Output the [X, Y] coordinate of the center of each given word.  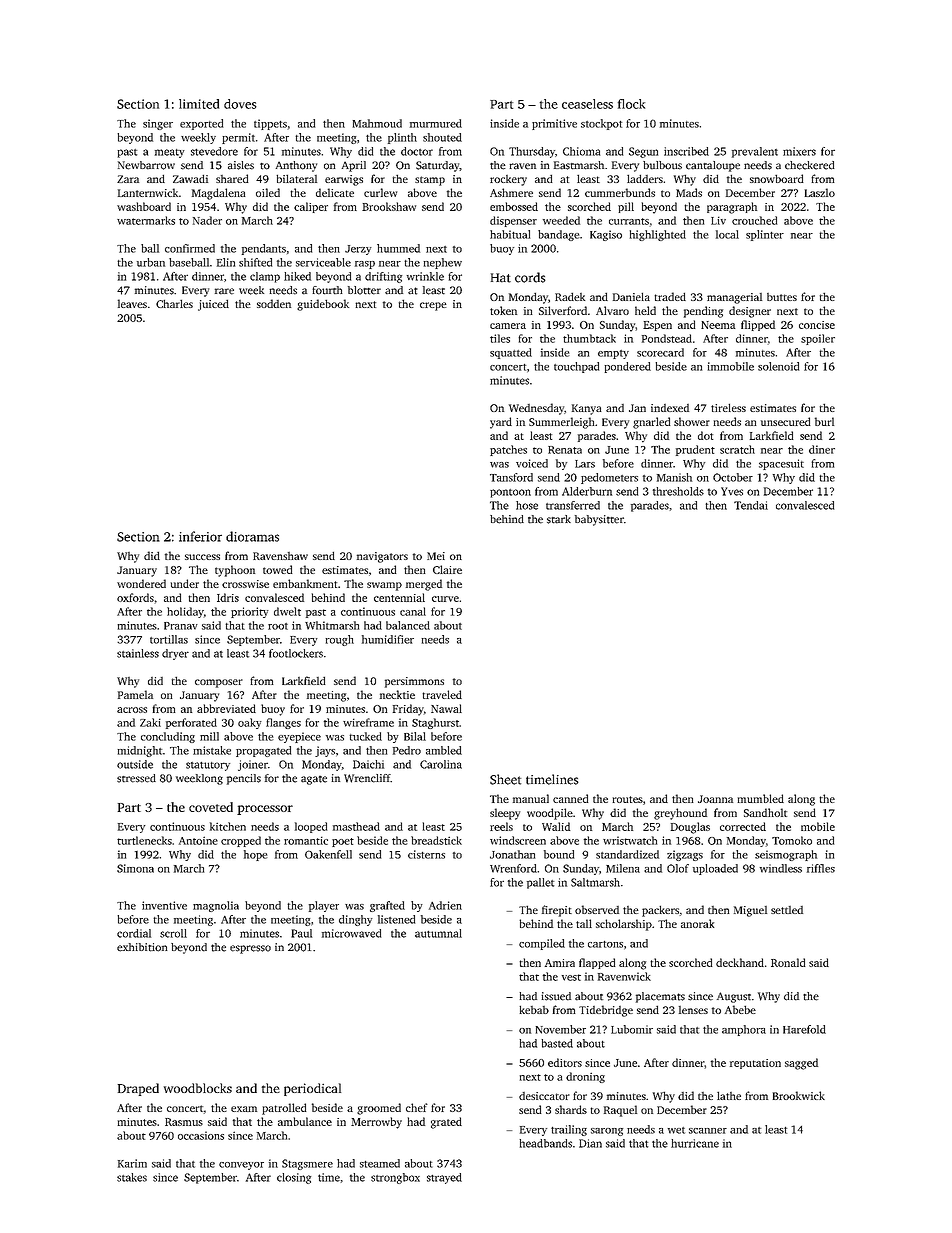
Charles [174, 303]
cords [530, 277]
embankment [305, 583]
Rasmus [184, 1122]
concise [817, 325]
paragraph [732, 208]
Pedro [407, 750]
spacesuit [781, 464]
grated [446, 1123]
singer [158, 124]
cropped [241, 841]
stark [559, 519]
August [734, 997]
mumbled [760, 798]
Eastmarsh [579, 165]
